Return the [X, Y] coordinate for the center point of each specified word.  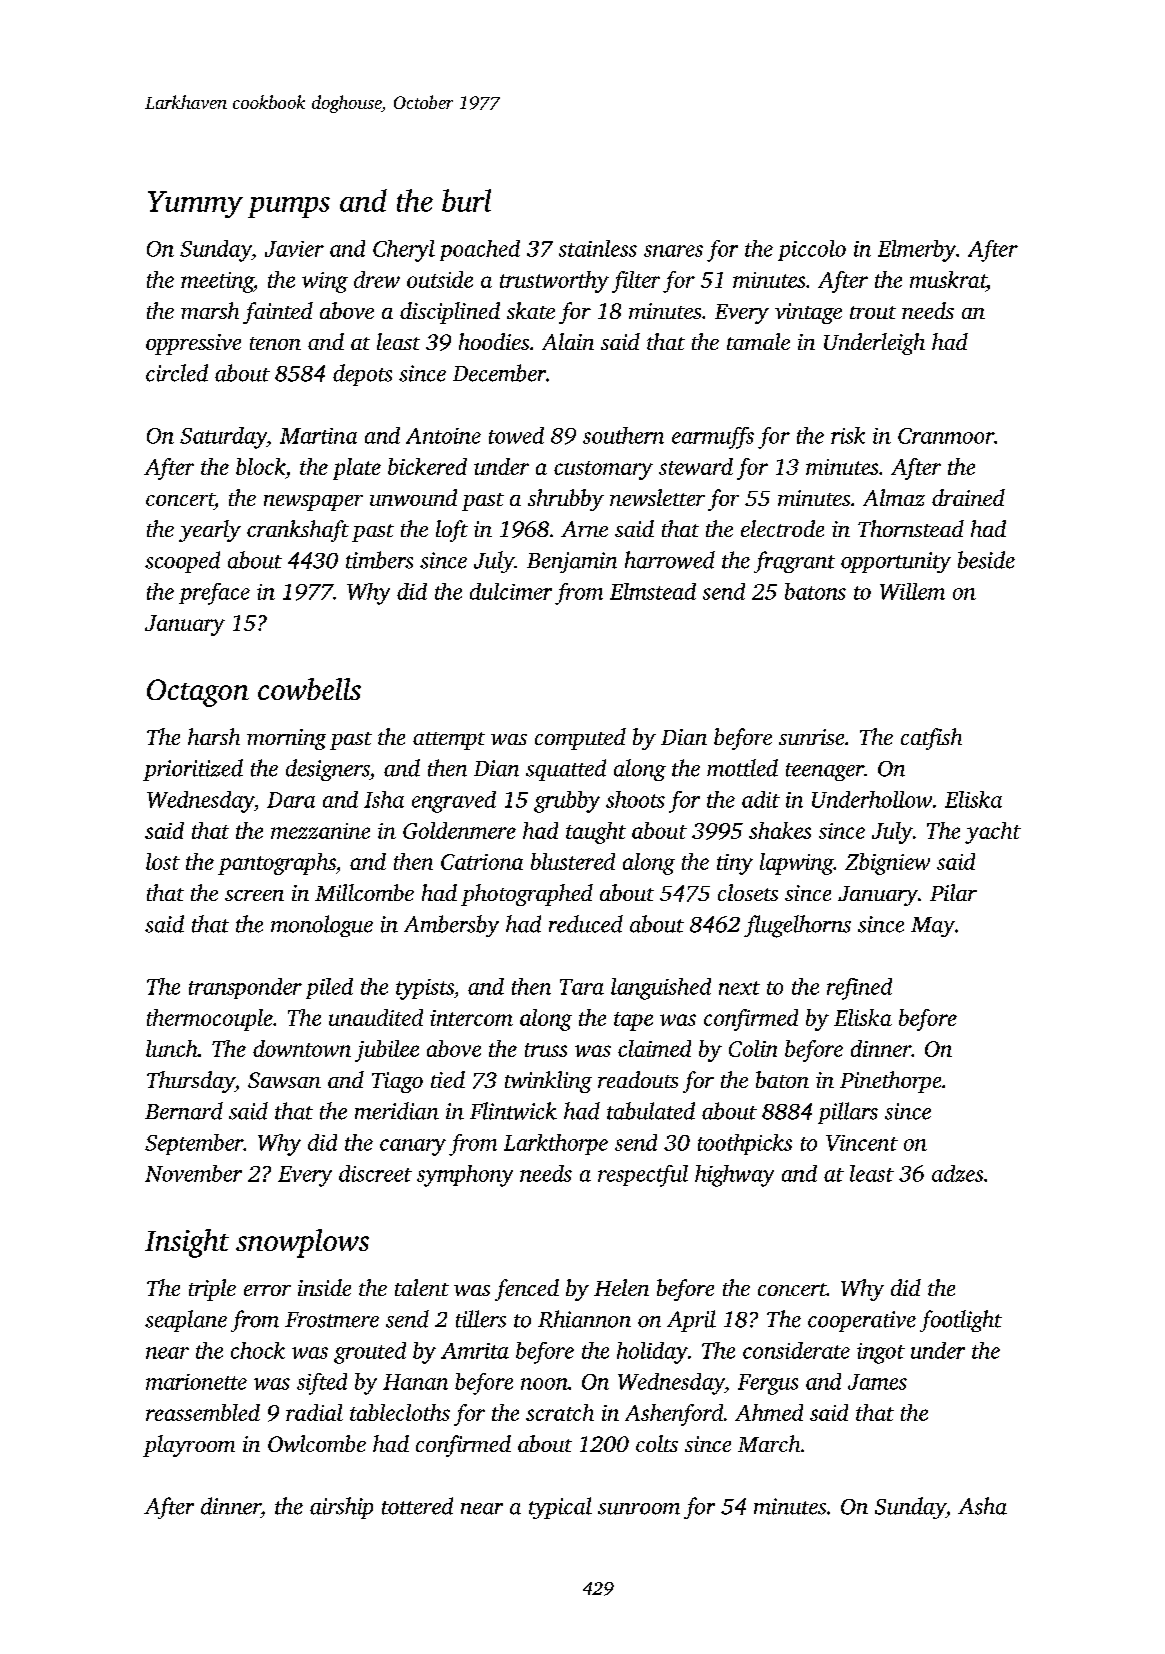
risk [848, 435]
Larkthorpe [556, 1144]
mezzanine [320, 831]
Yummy [195, 204]
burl [466, 200]
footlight [961, 1321]
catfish [931, 739]
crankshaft [298, 531]
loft [452, 531]
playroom [189, 1446]
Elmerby [917, 251]
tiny [735, 864]
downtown [302, 1048]
